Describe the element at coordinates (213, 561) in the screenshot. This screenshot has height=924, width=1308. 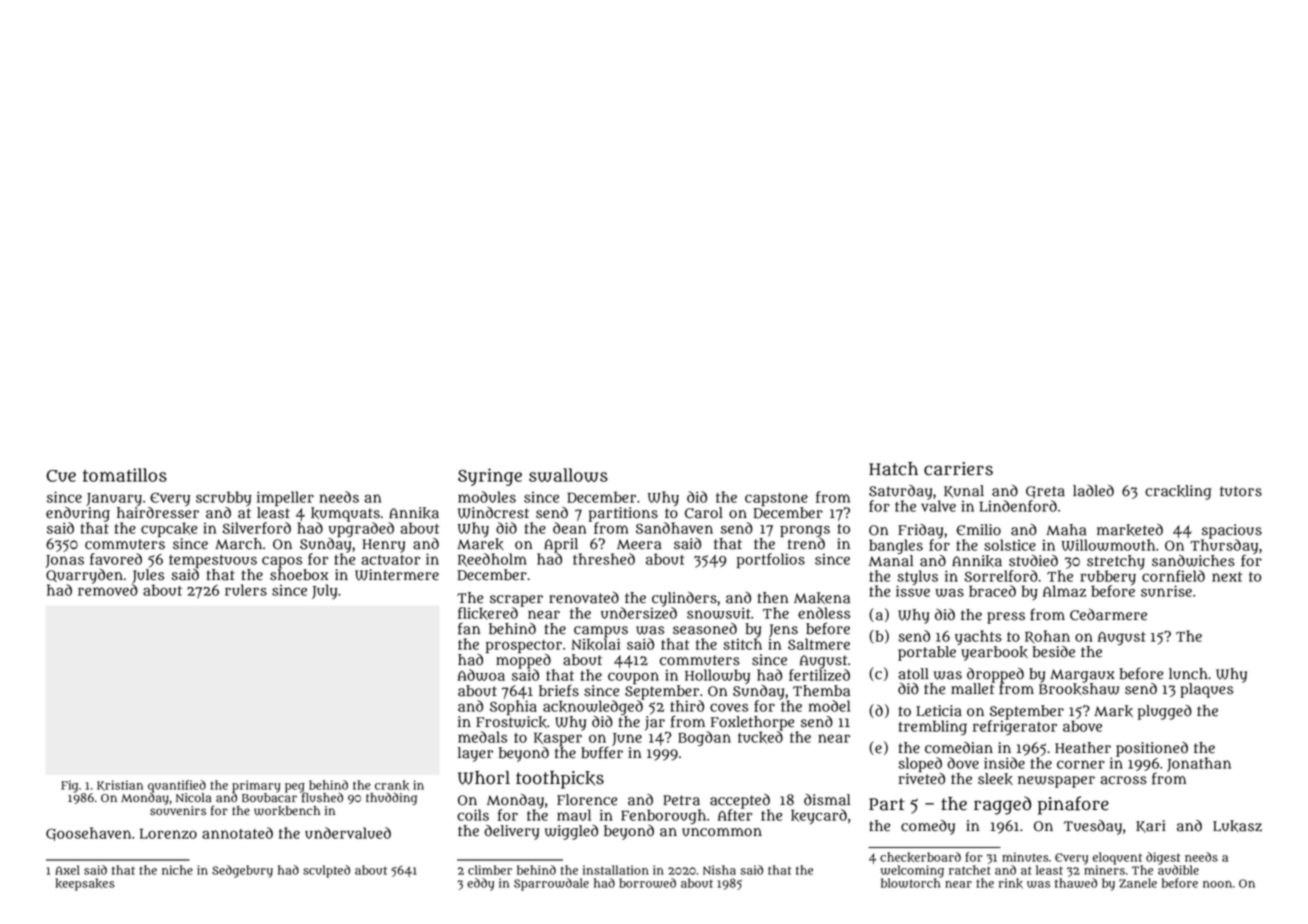
I see `tempestuous` at that location.
